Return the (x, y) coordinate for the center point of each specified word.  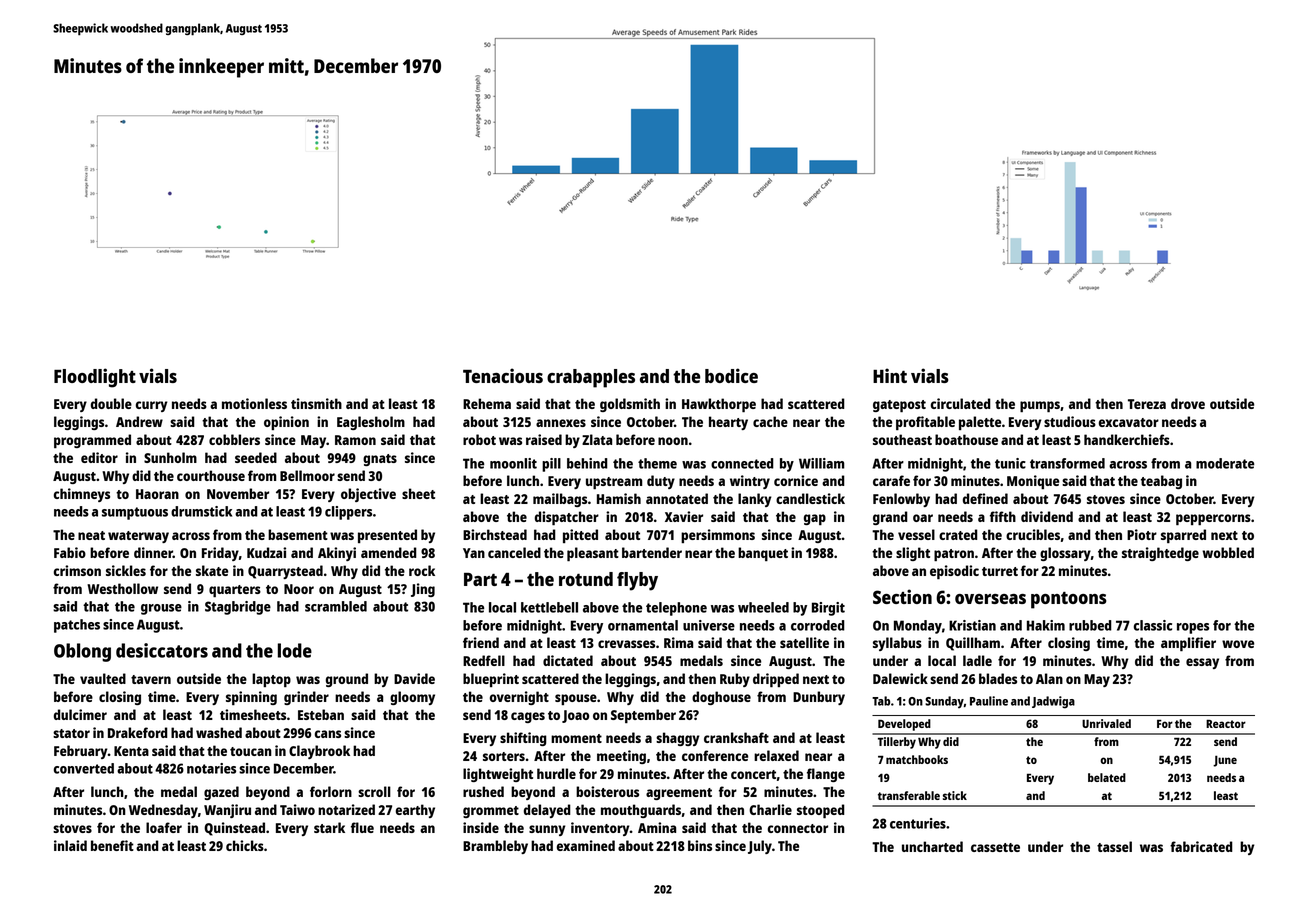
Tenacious (503, 375)
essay (1202, 663)
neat (91, 535)
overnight (519, 698)
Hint (890, 375)
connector (798, 828)
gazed (221, 793)
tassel (1114, 846)
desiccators (162, 650)
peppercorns (1213, 519)
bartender (652, 552)
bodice (731, 375)
